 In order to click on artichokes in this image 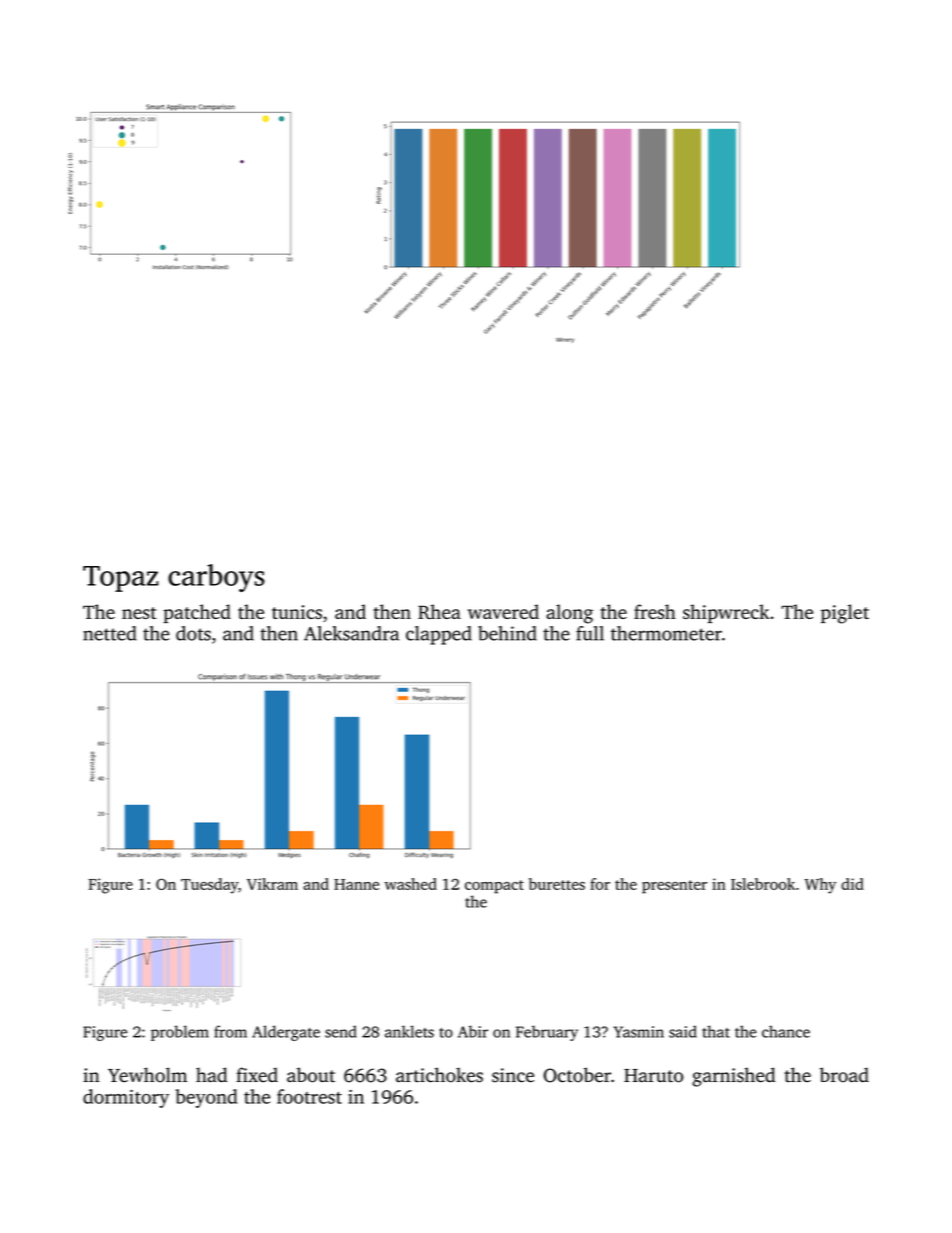, I will do `click(439, 1075)`.
